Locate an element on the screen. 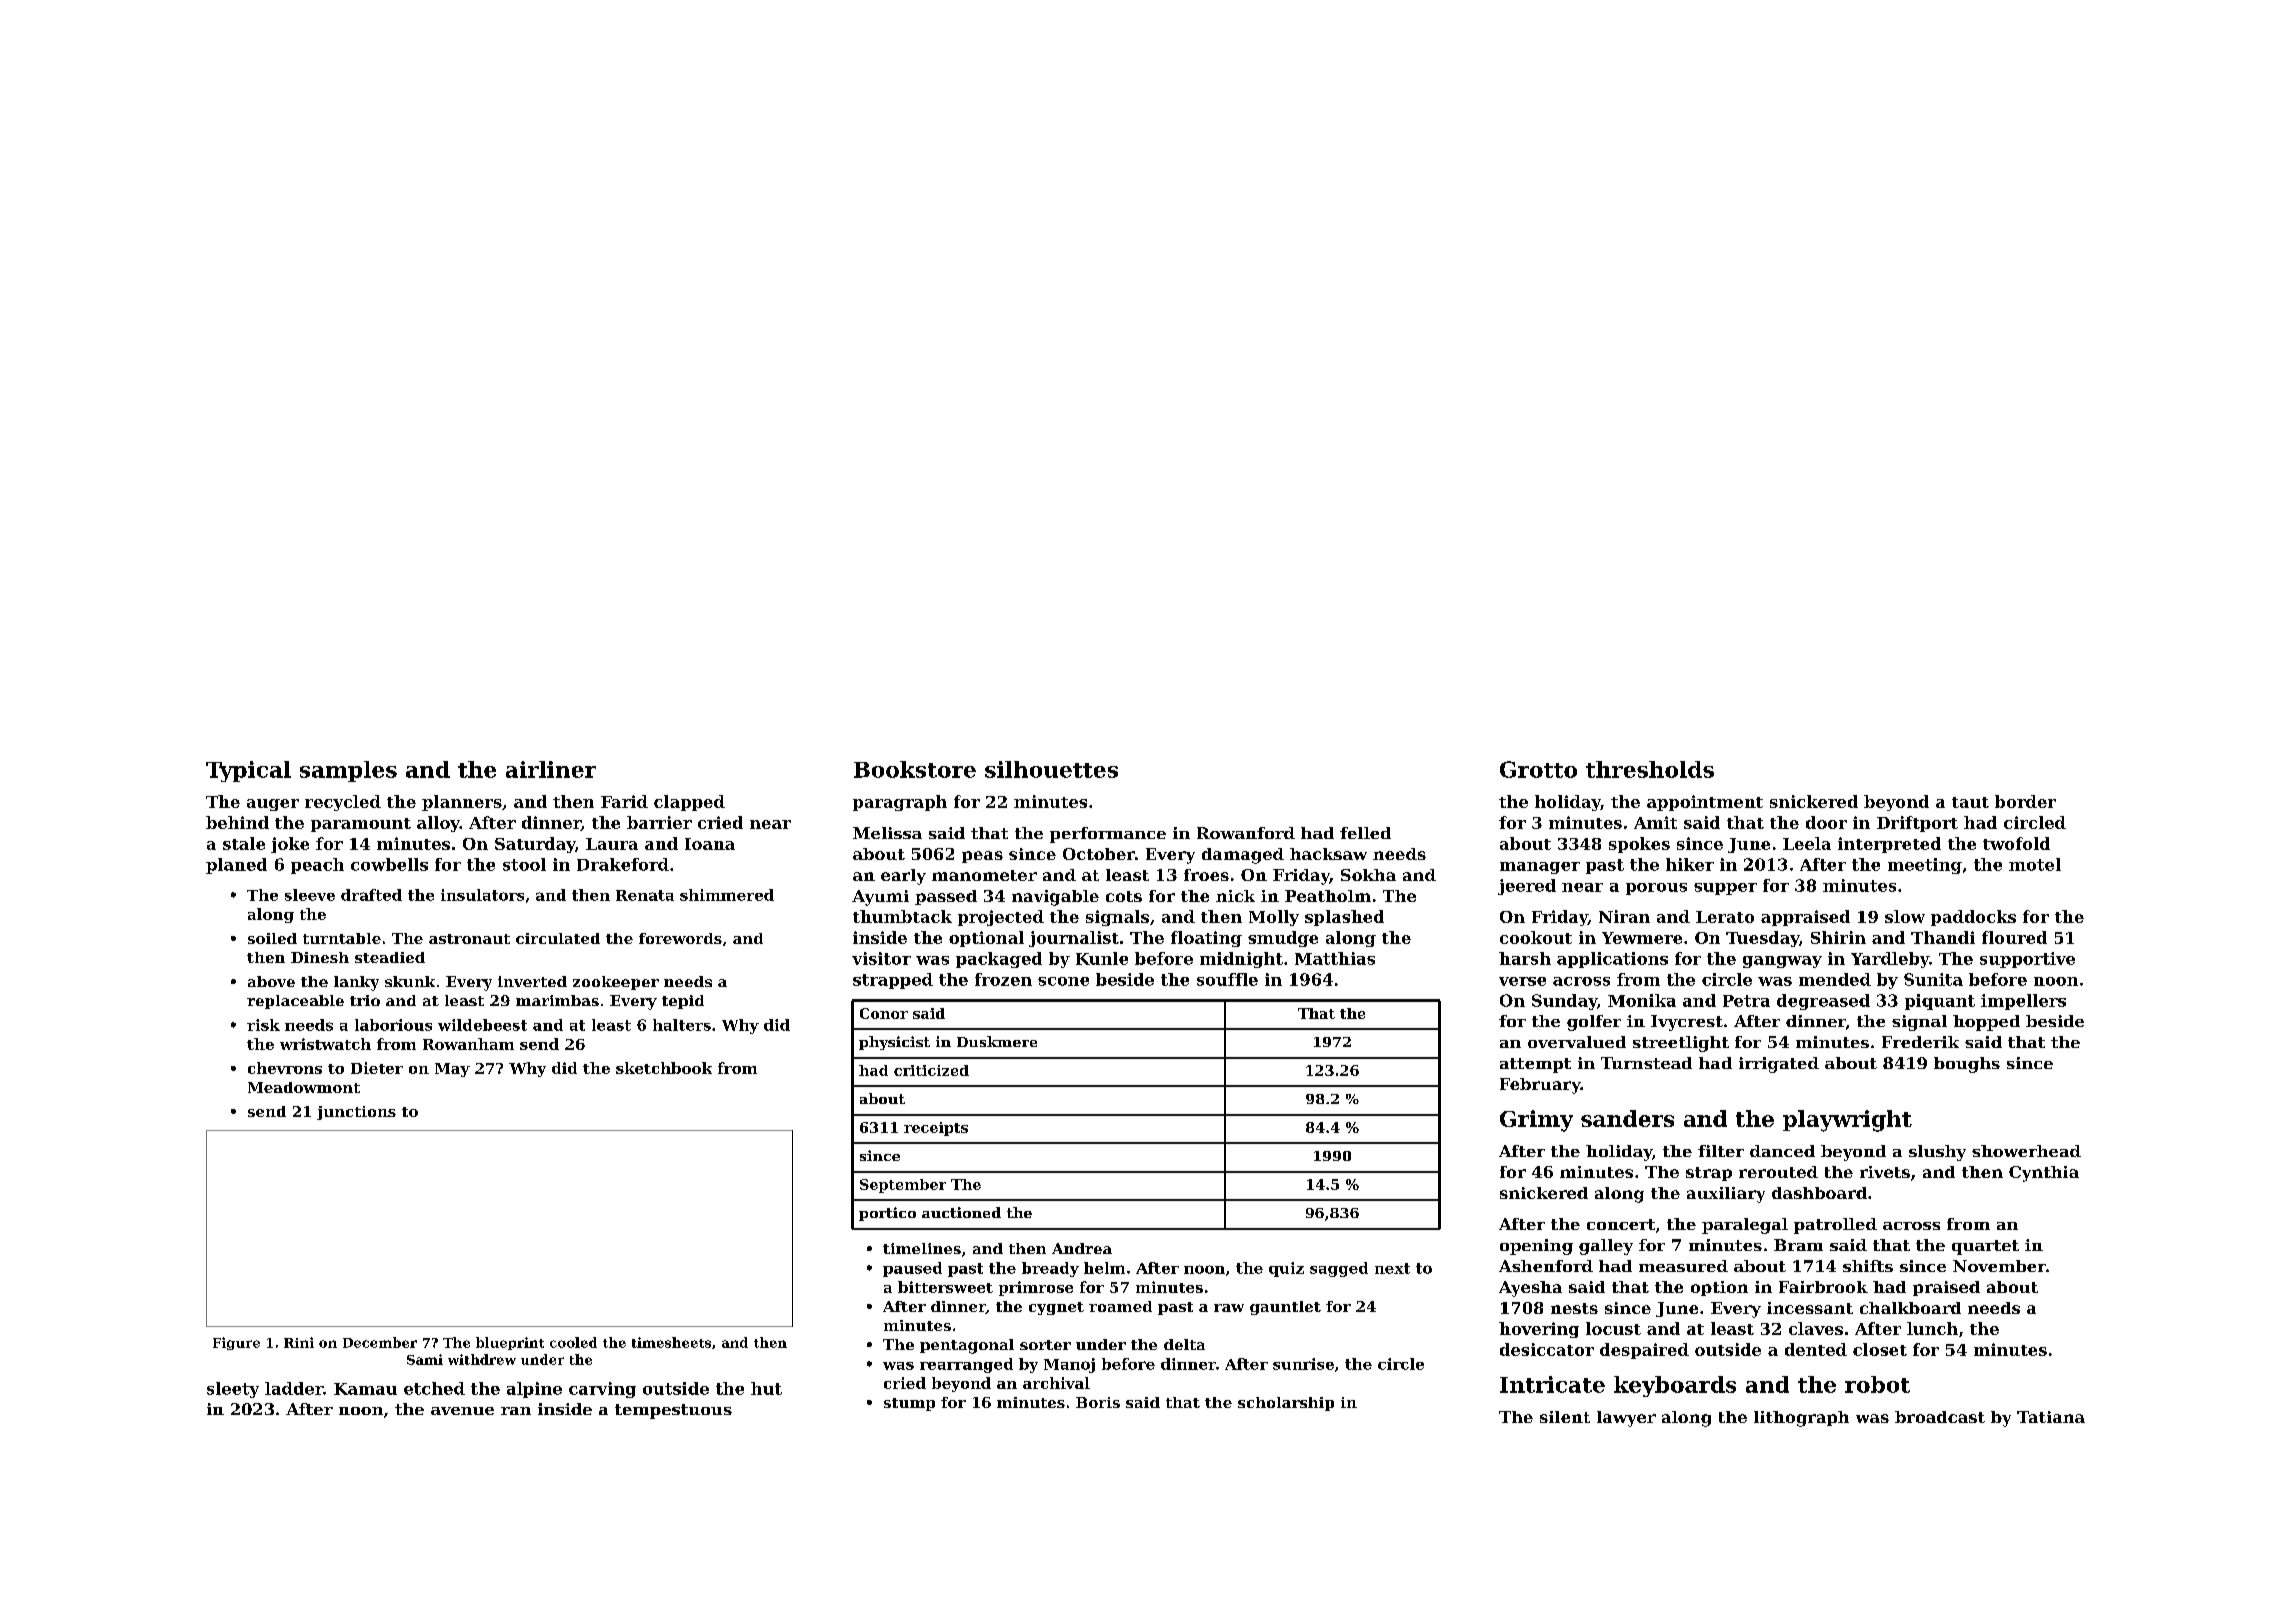 The width and height of the screenshot is (2292, 1620). desiccator is located at coordinates (1547, 1349).
